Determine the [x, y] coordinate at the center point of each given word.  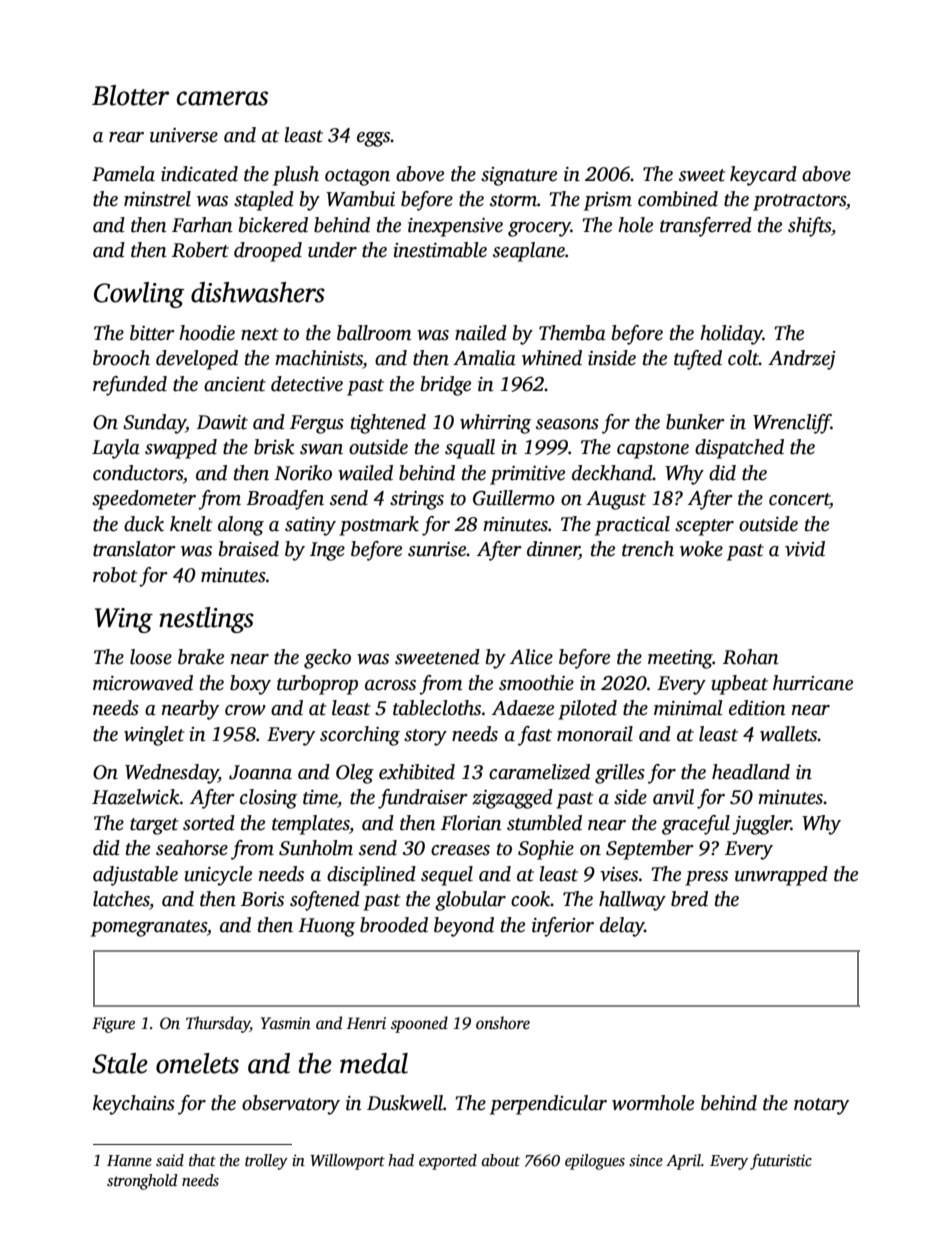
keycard [763, 176]
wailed [365, 473]
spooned [419, 1024]
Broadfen [285, 500]
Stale [120, 1063]
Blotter [130, 95]
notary [821, 1106]
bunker [695, 422]
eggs [374, 139]
